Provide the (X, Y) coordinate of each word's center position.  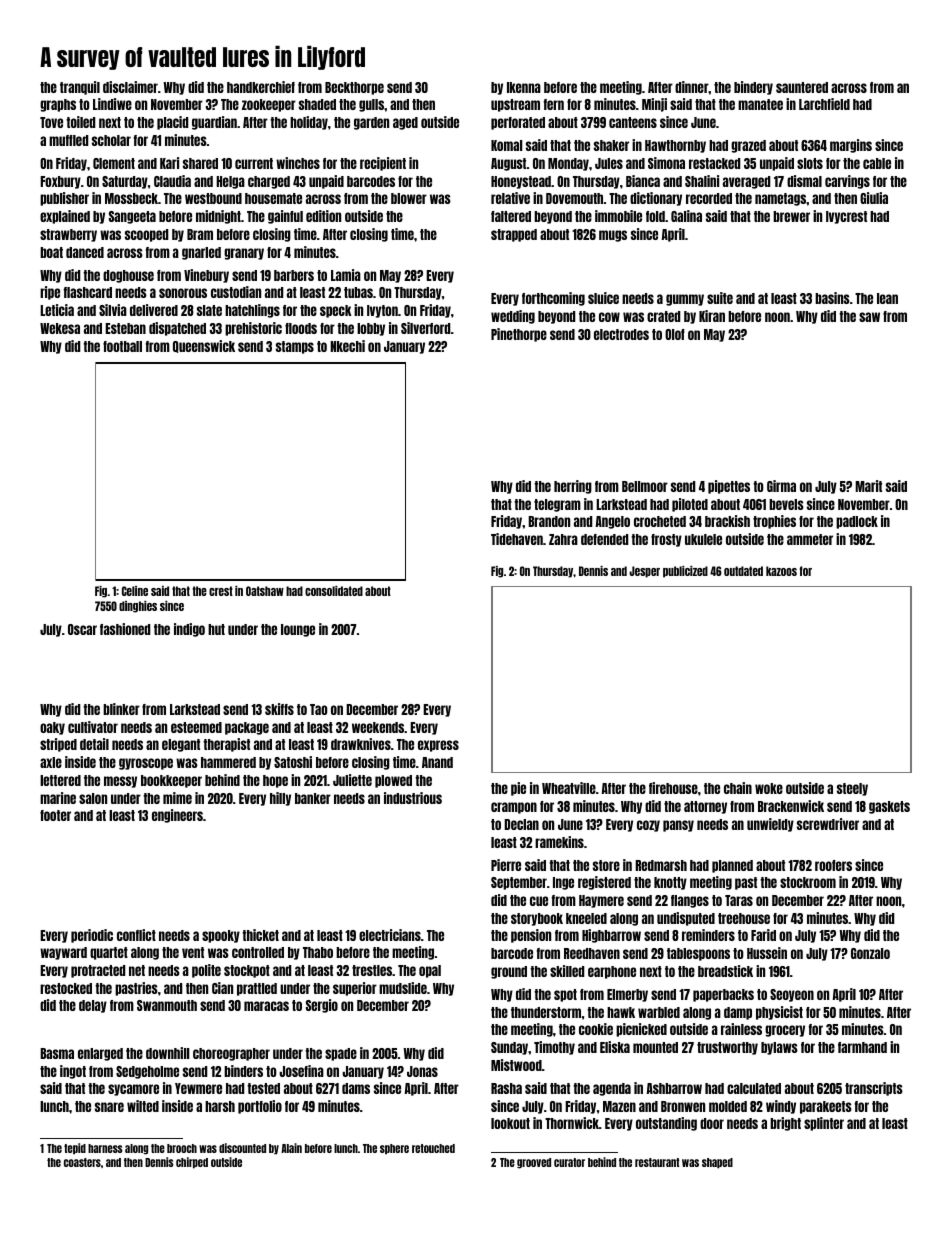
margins (851, 146)
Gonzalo (870, 953)
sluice (603, 298)
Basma (57, 1053)
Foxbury (60, 182)
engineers (177, 816)
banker (313, 798)
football (122, 346)
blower (409, 198)
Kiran (712, 316)
